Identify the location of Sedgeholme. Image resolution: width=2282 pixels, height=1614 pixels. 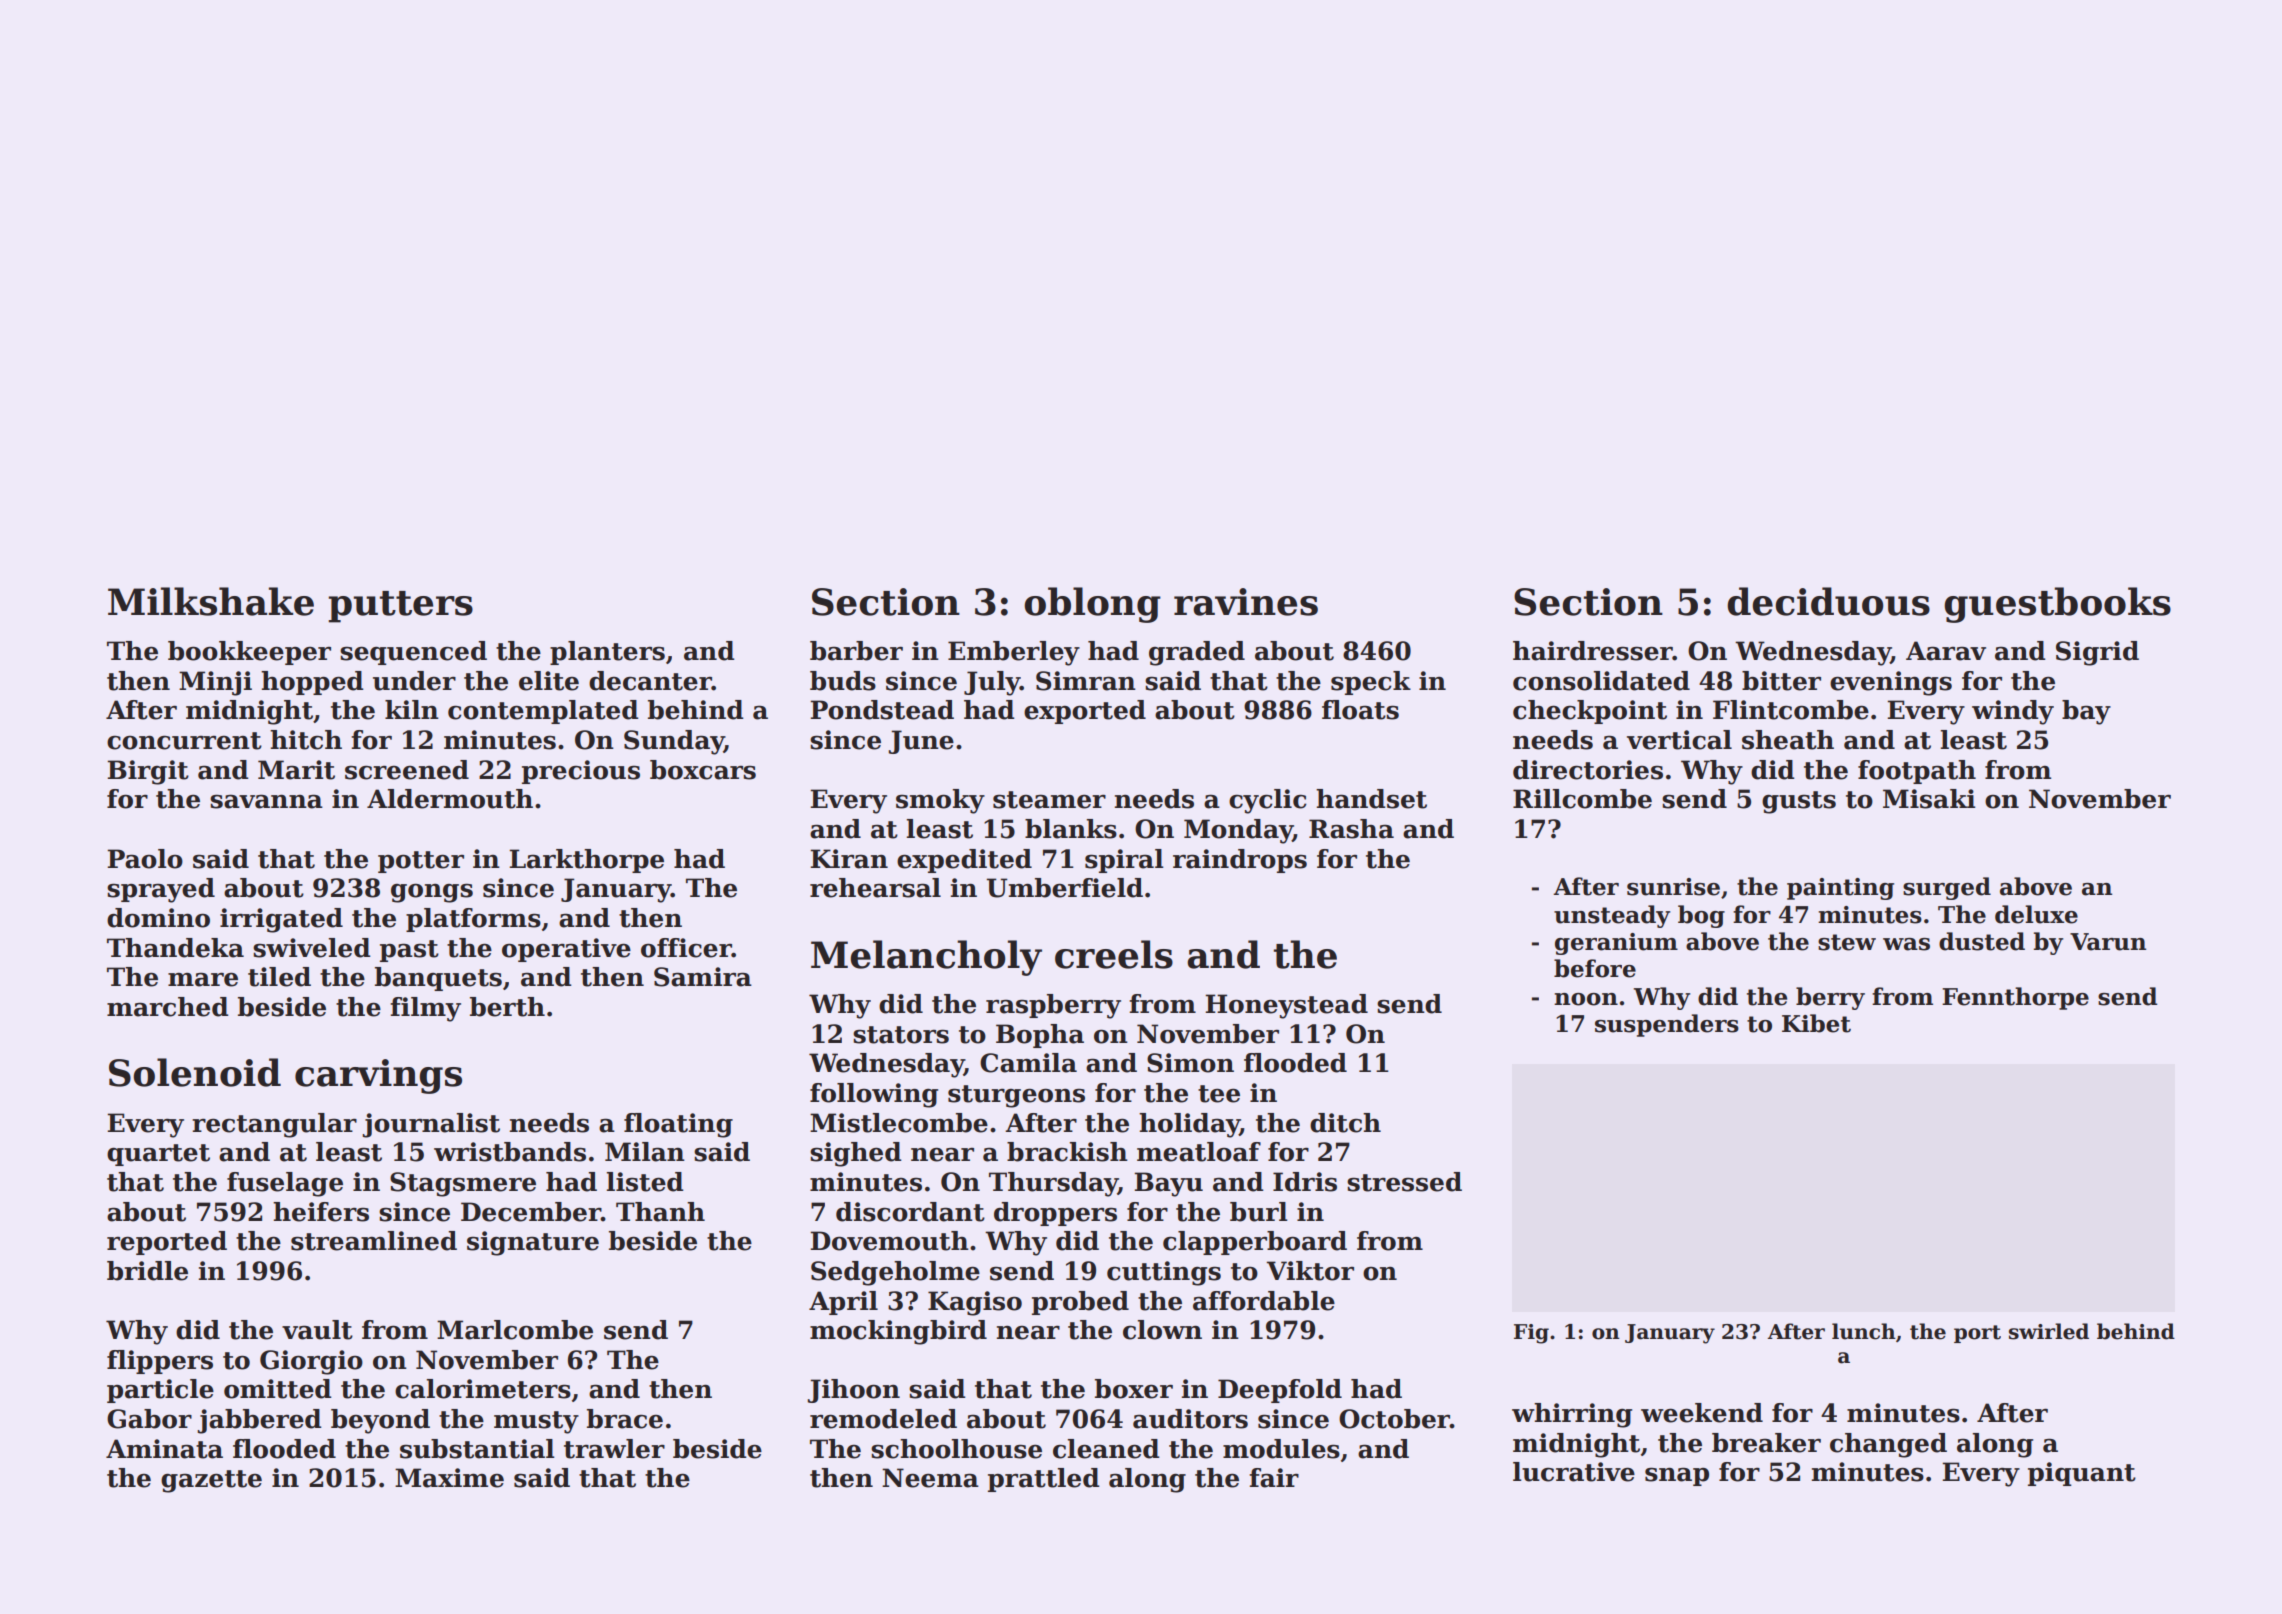
(895, 1273).
